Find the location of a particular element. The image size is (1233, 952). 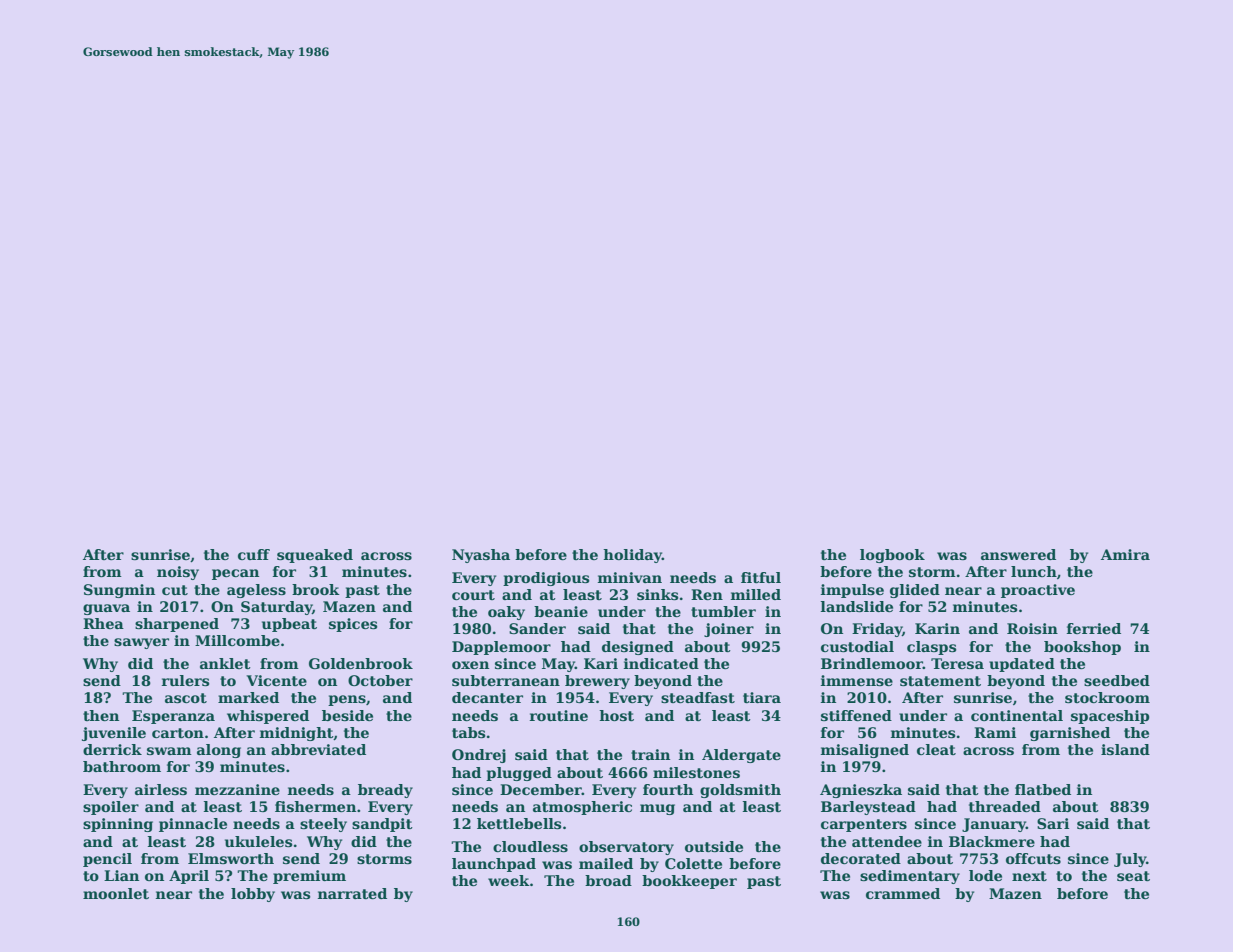

premium is located at coordinates (309, 877).
